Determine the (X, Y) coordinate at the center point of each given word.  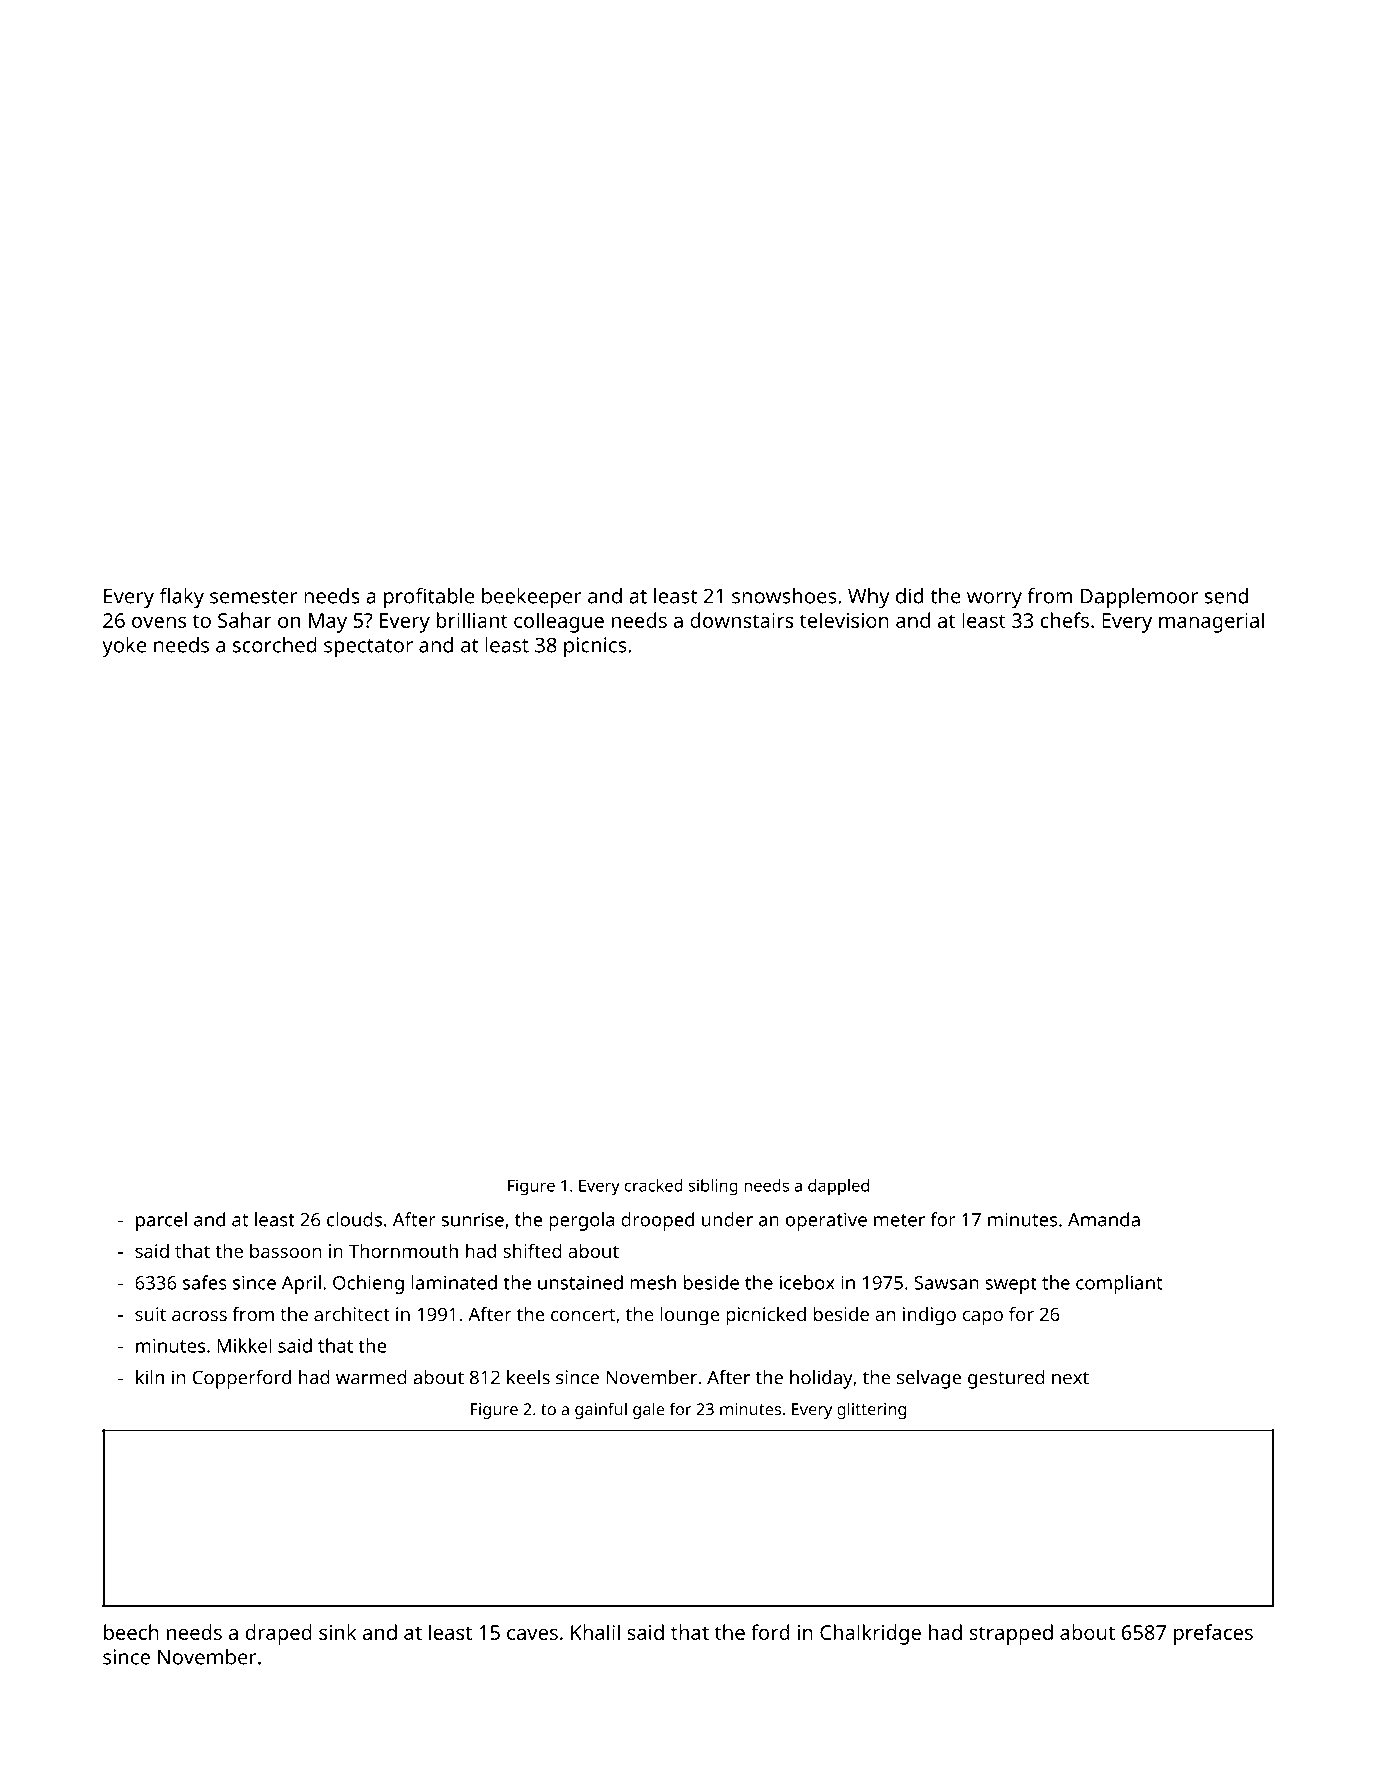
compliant (1119, 1284)
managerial (1211, 622)
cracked (654, 1185)
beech (131, 1632)
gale (648, 1410)
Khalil (595, 1632)
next (1070, 1378)
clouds (354, 1219)
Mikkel (244, 1345)
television (844, 620)
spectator (368, 648)
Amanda (1104, 1219)
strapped (1011, 1634)
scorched (275, 645)
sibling (713, 1187)
